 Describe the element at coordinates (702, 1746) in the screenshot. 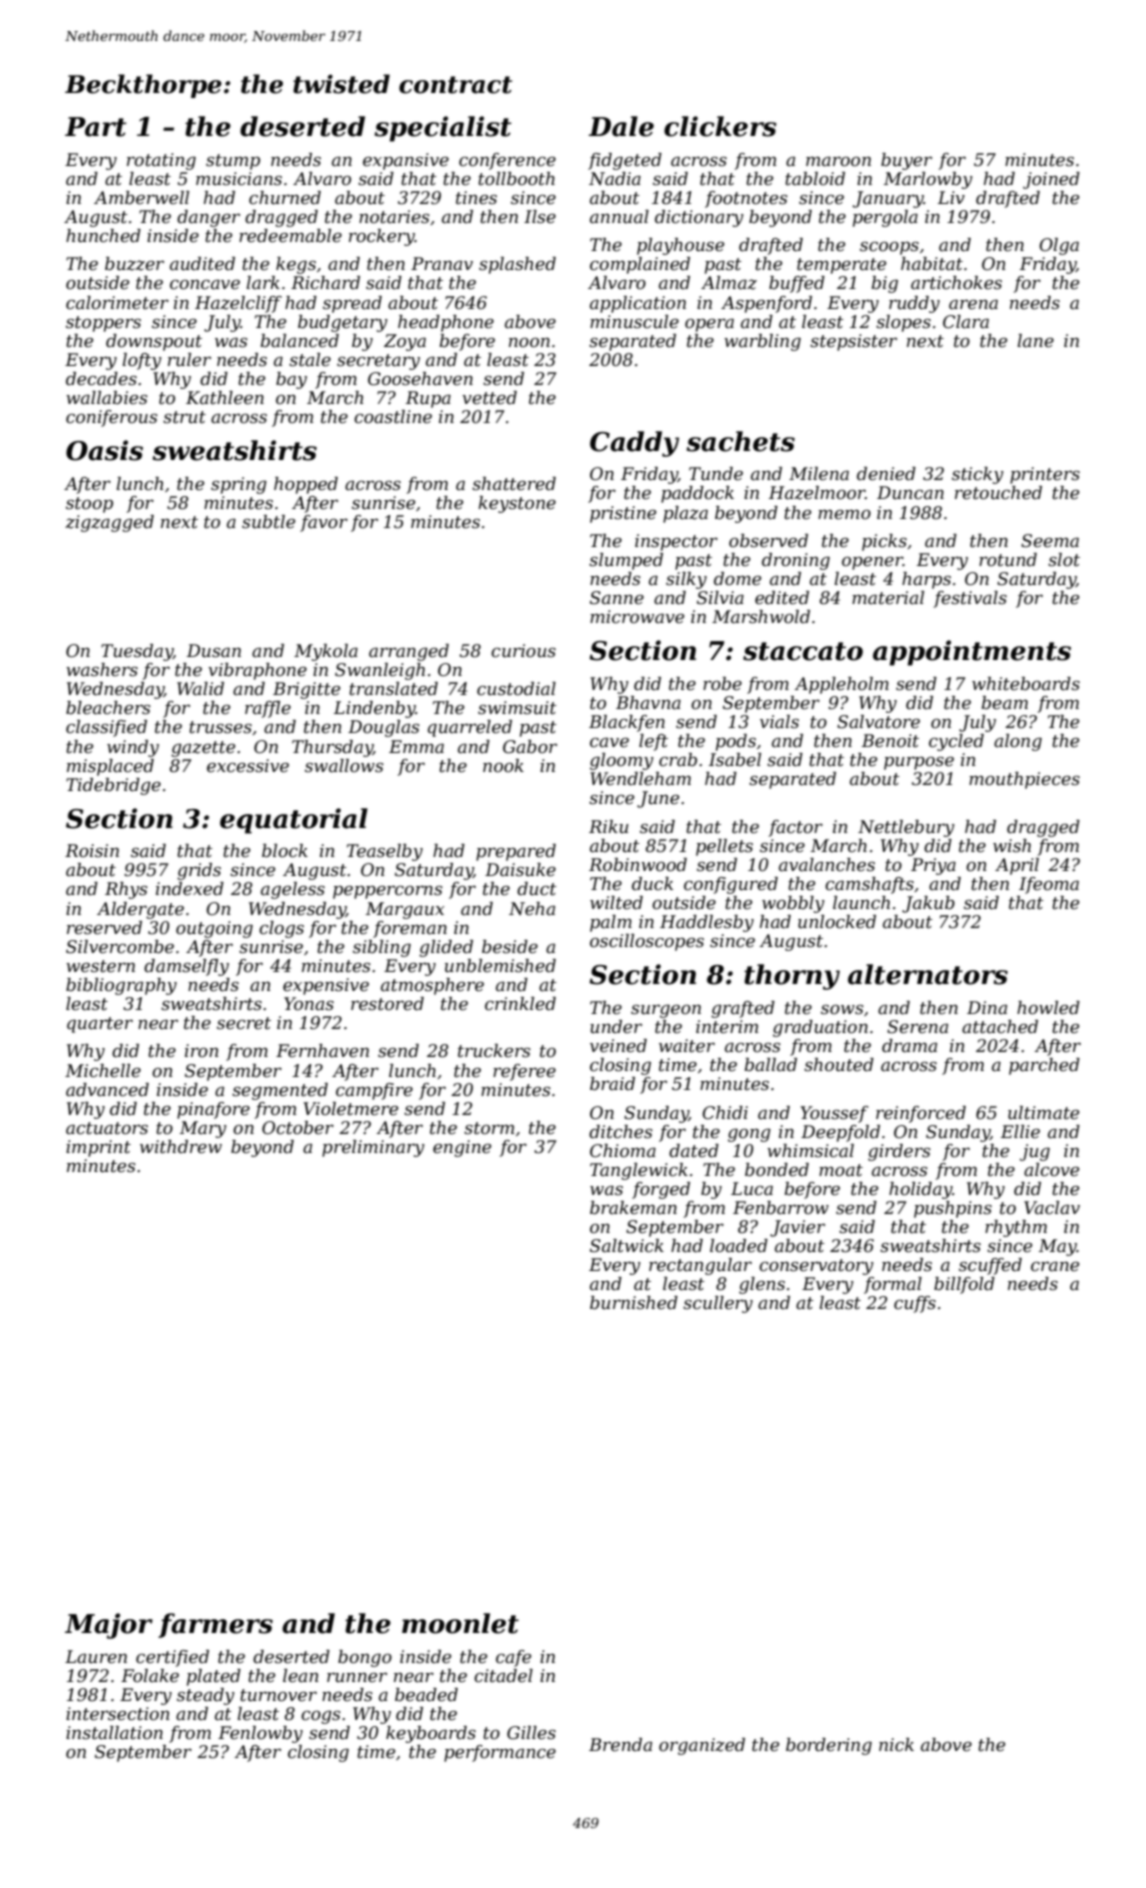

I see `organized` at that location.
